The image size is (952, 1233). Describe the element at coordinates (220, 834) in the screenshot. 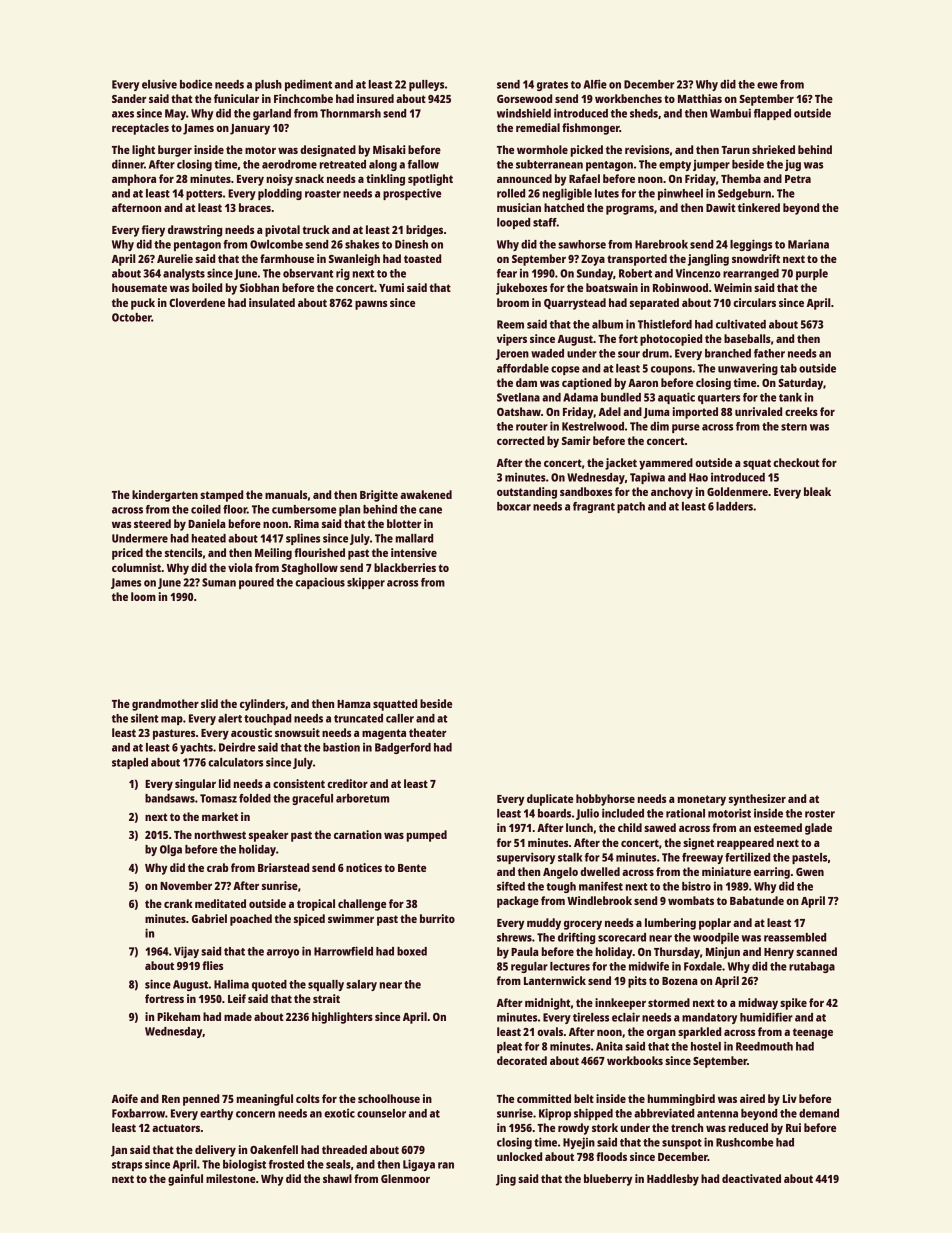

I see `northwest` at that location.
